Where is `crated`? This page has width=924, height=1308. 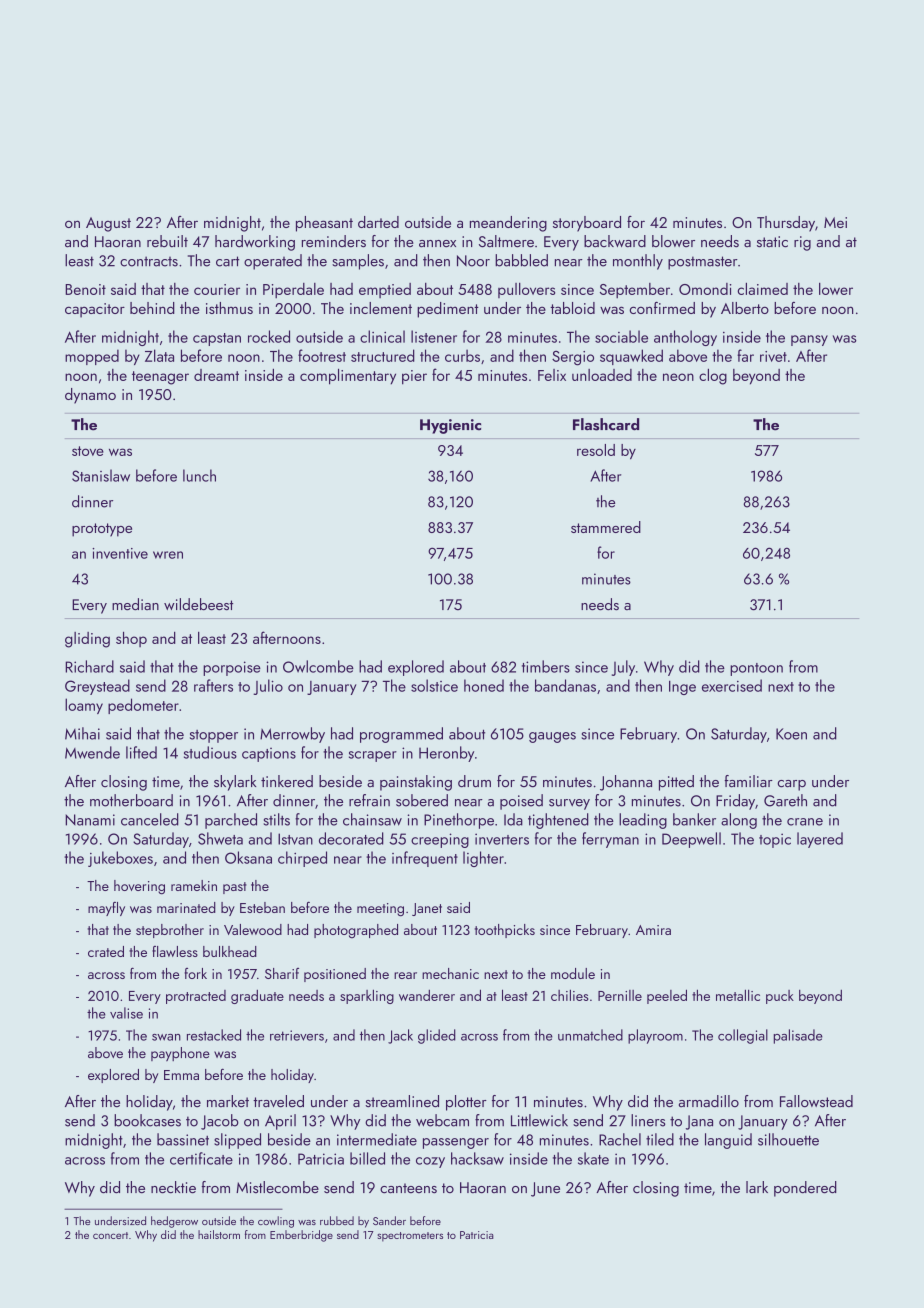 crated is located at coordinates (106, 951).
